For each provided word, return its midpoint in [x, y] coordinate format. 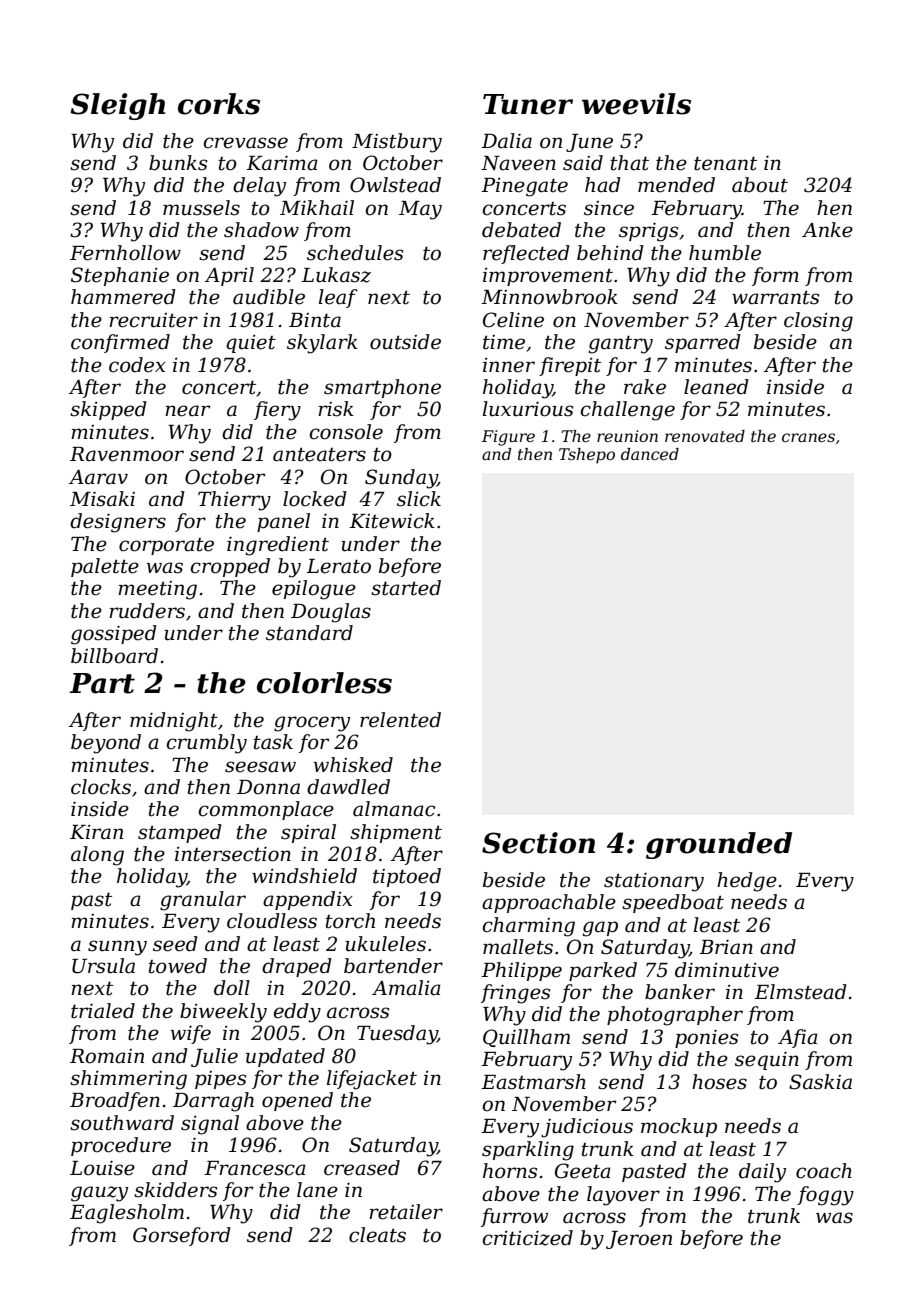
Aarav [98, 477]
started [406, 588]
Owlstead [395, 185]
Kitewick [392, 521]
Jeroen [639, 1240]
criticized [527, 1238]
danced [650, 454]
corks [219, 104]
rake [645, 387]
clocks [101, 787]
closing [818, 322]
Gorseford [182, 1236]
